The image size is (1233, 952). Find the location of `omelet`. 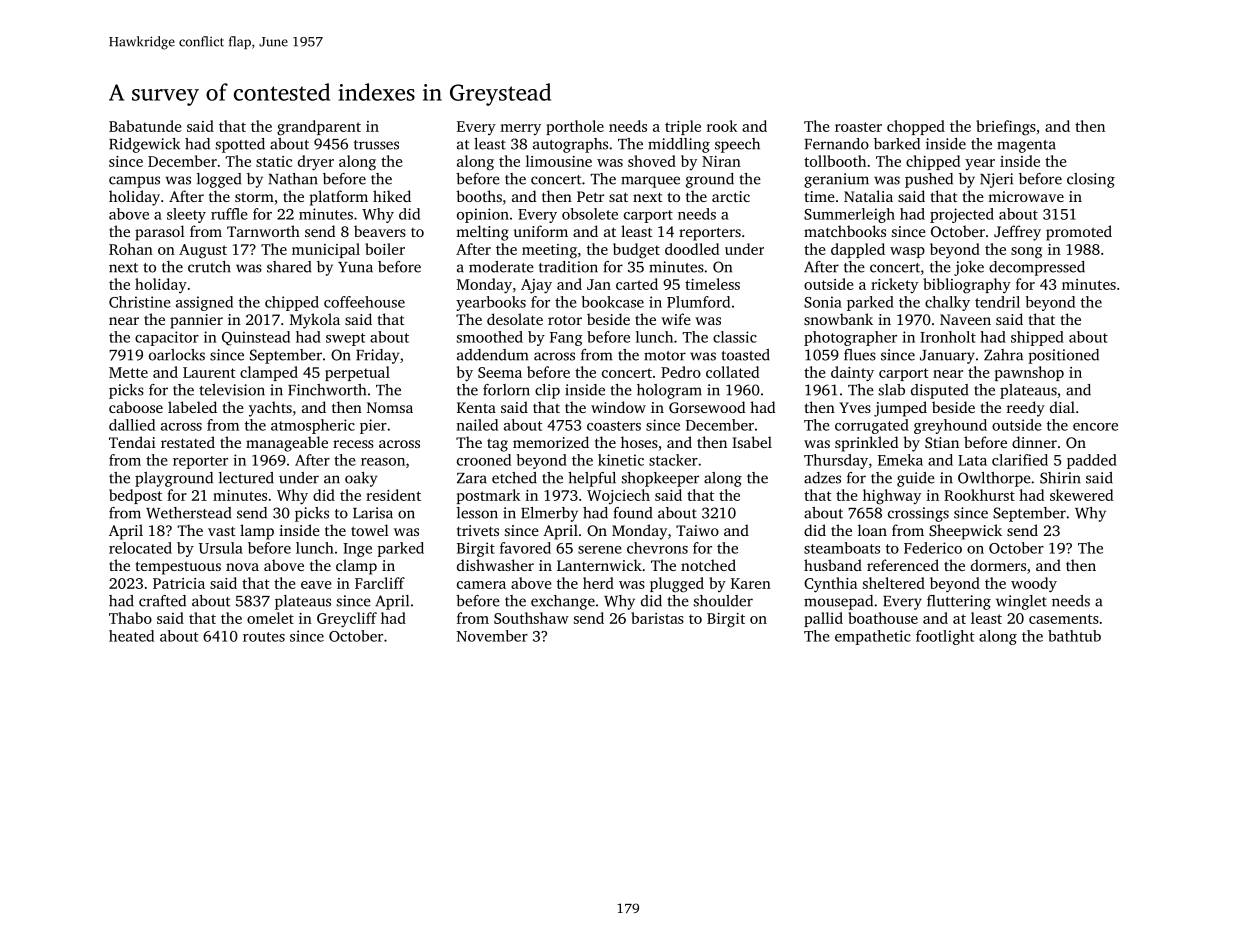

omelet is located at coordinates (270, 618).
